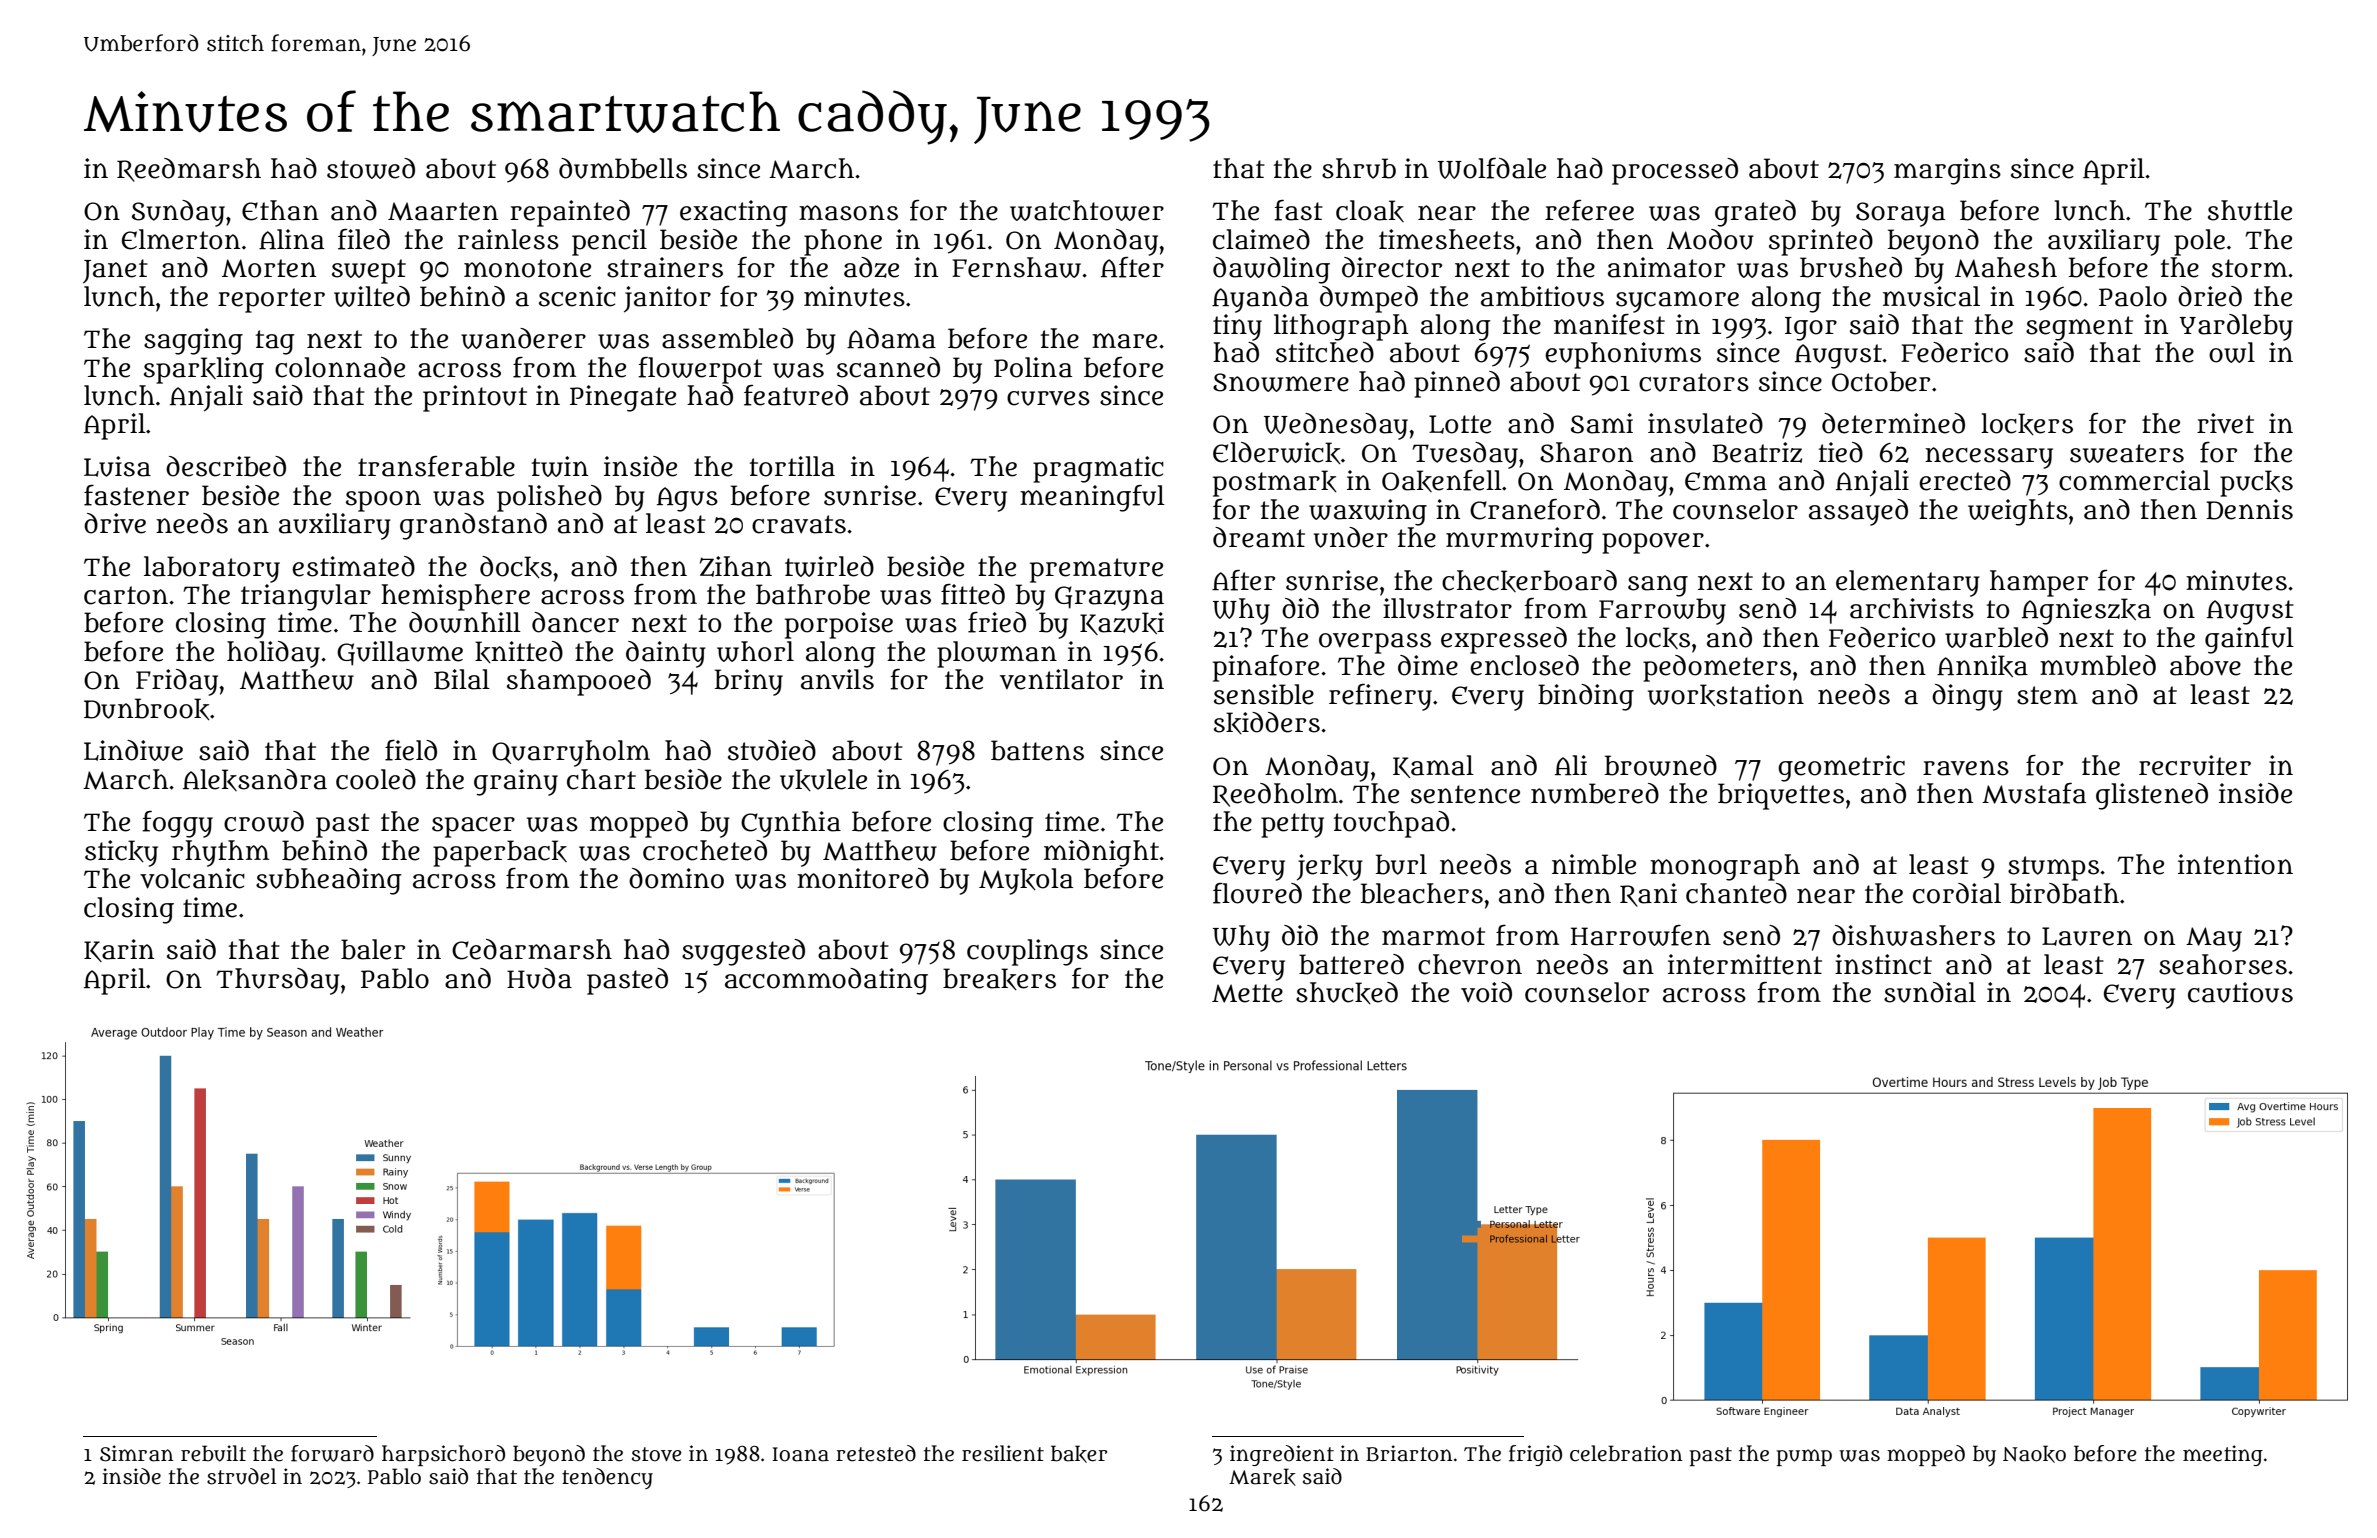 This screenshot has width=2377, height=1538. Describe the element at coordinates (1947, 171) in the screenshot. I see `margins` at that location.
